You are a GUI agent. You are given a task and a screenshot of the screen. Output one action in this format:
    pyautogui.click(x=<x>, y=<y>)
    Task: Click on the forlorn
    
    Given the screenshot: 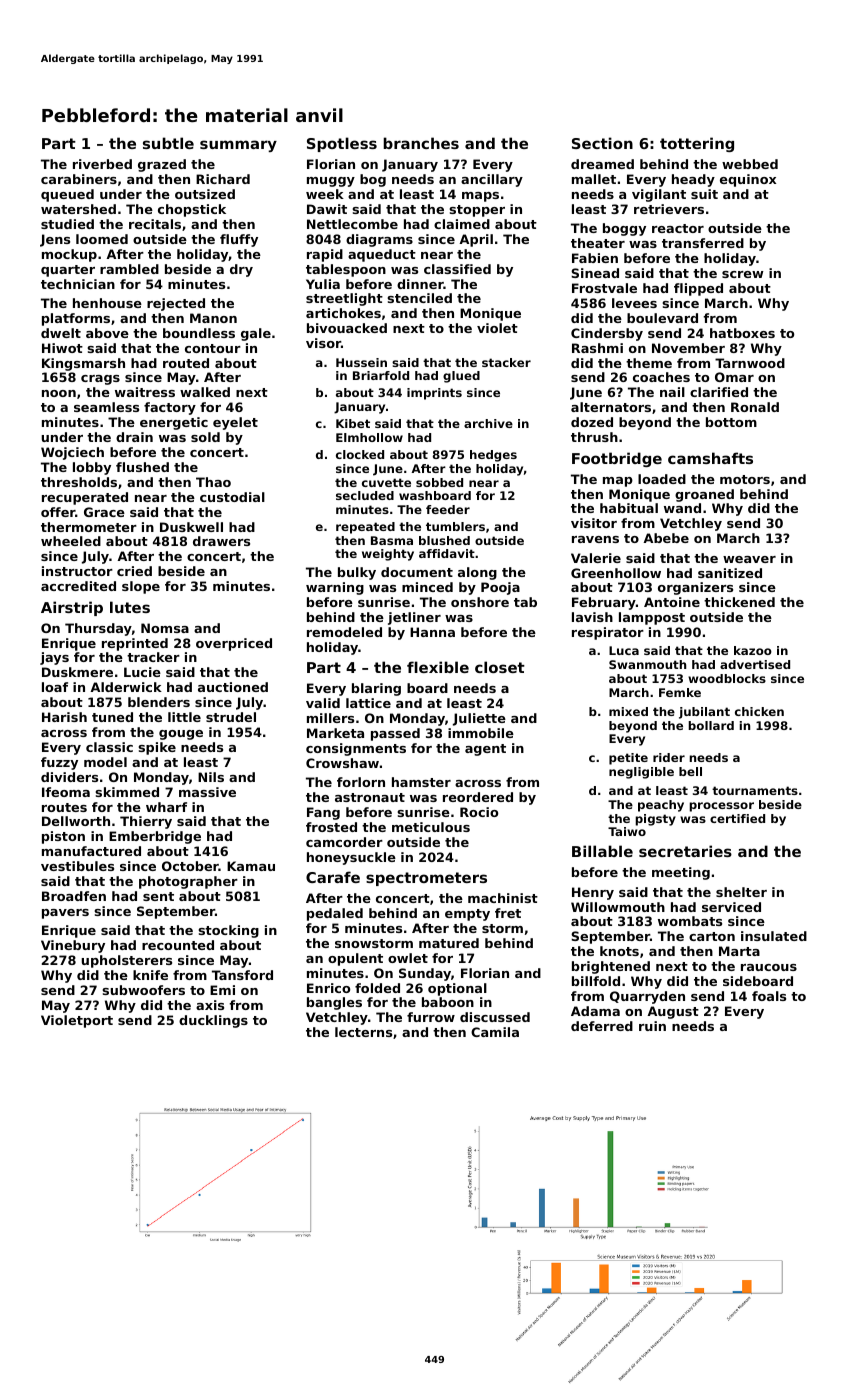 What is the action you would take?
    pyautogui.click(x=361, y=782)
